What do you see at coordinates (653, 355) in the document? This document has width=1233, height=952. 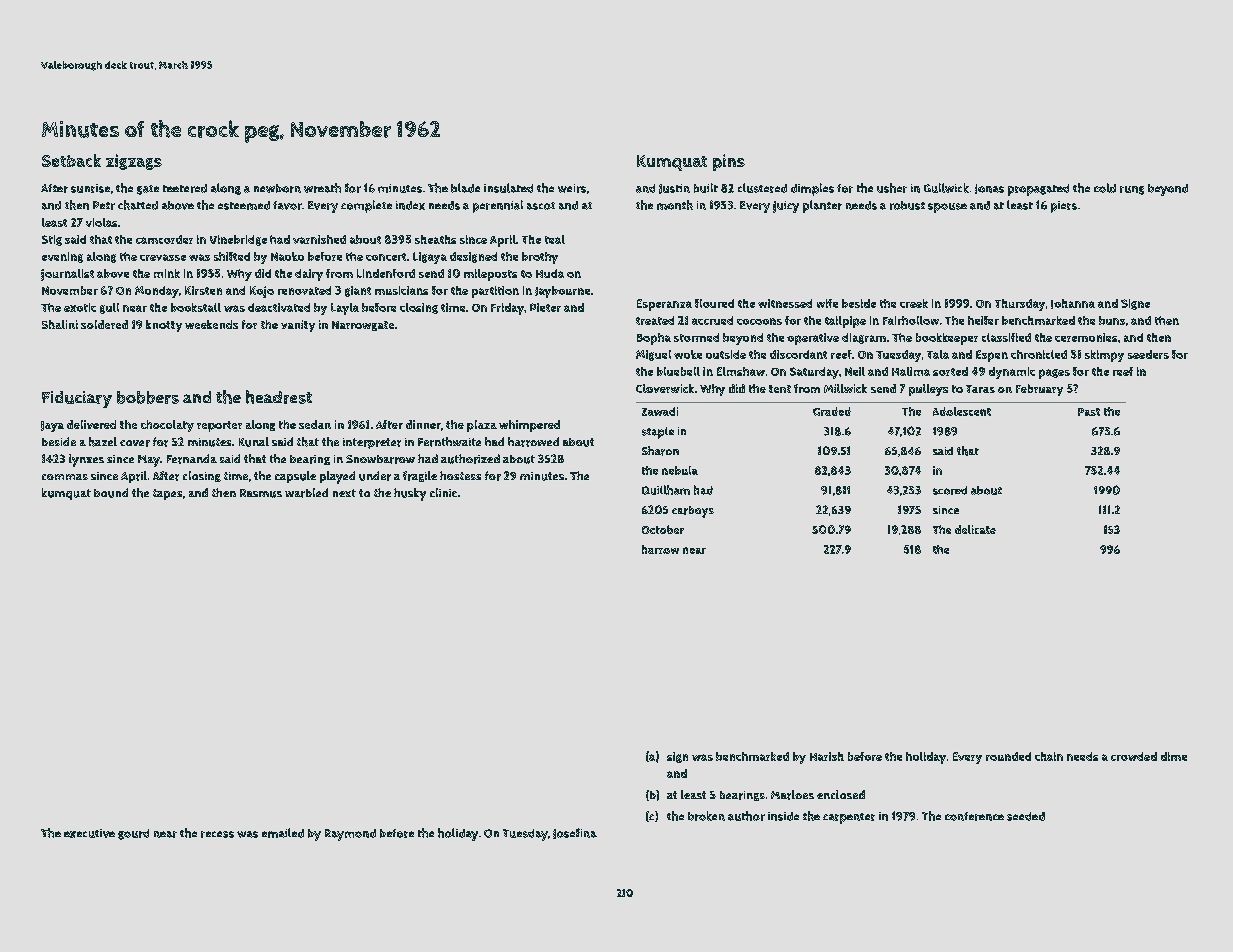 I see `Miguel` at bounding box center [653, 355].
